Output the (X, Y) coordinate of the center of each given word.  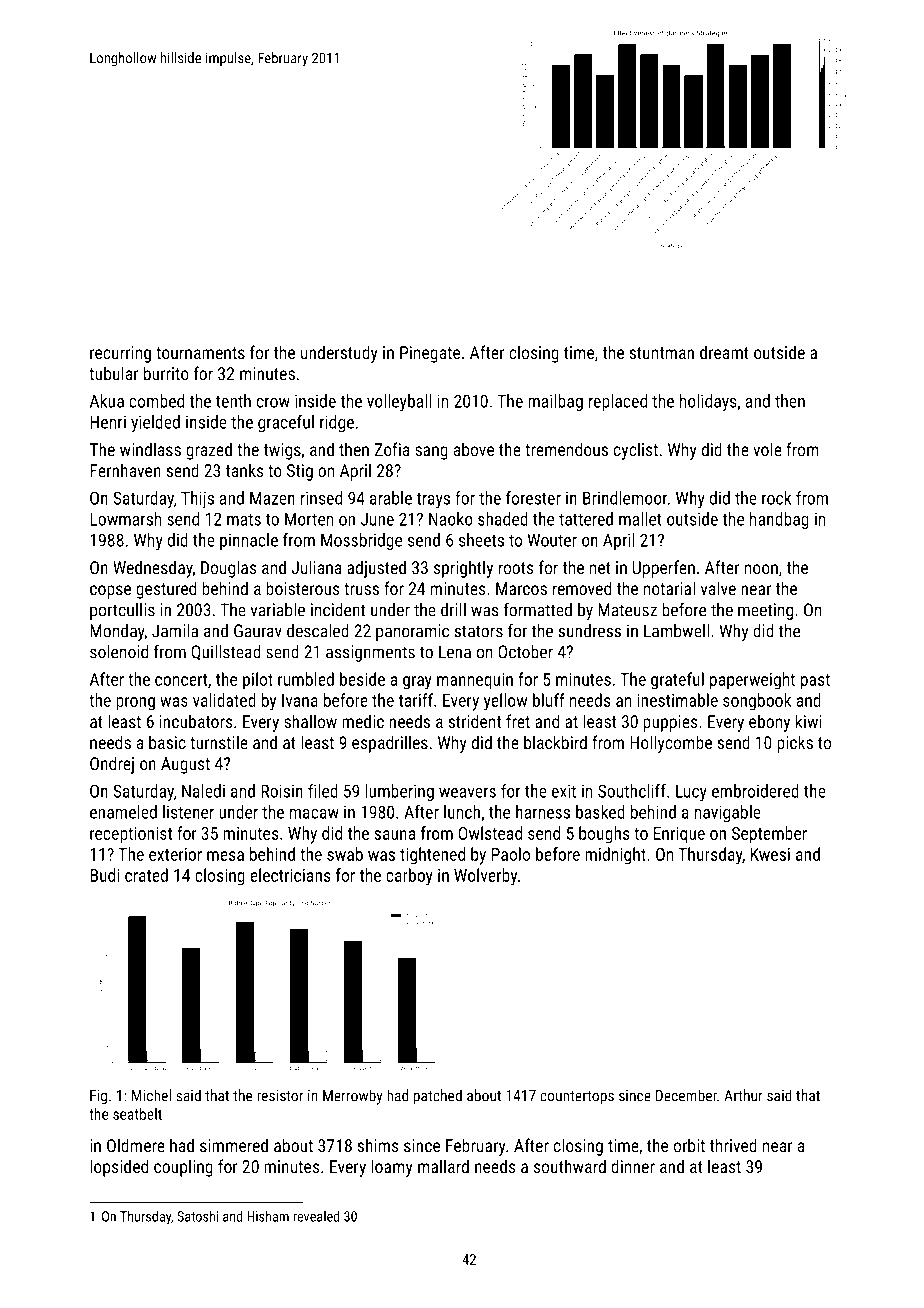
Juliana (317, 567)
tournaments (200, 353)
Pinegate (430, 354)
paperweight (752, 681)
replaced (618, 402)
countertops (577, 1098)
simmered (234, 1145)
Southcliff (632, 791)
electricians (290, 875)
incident (338, 610)
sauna (394, 835)
